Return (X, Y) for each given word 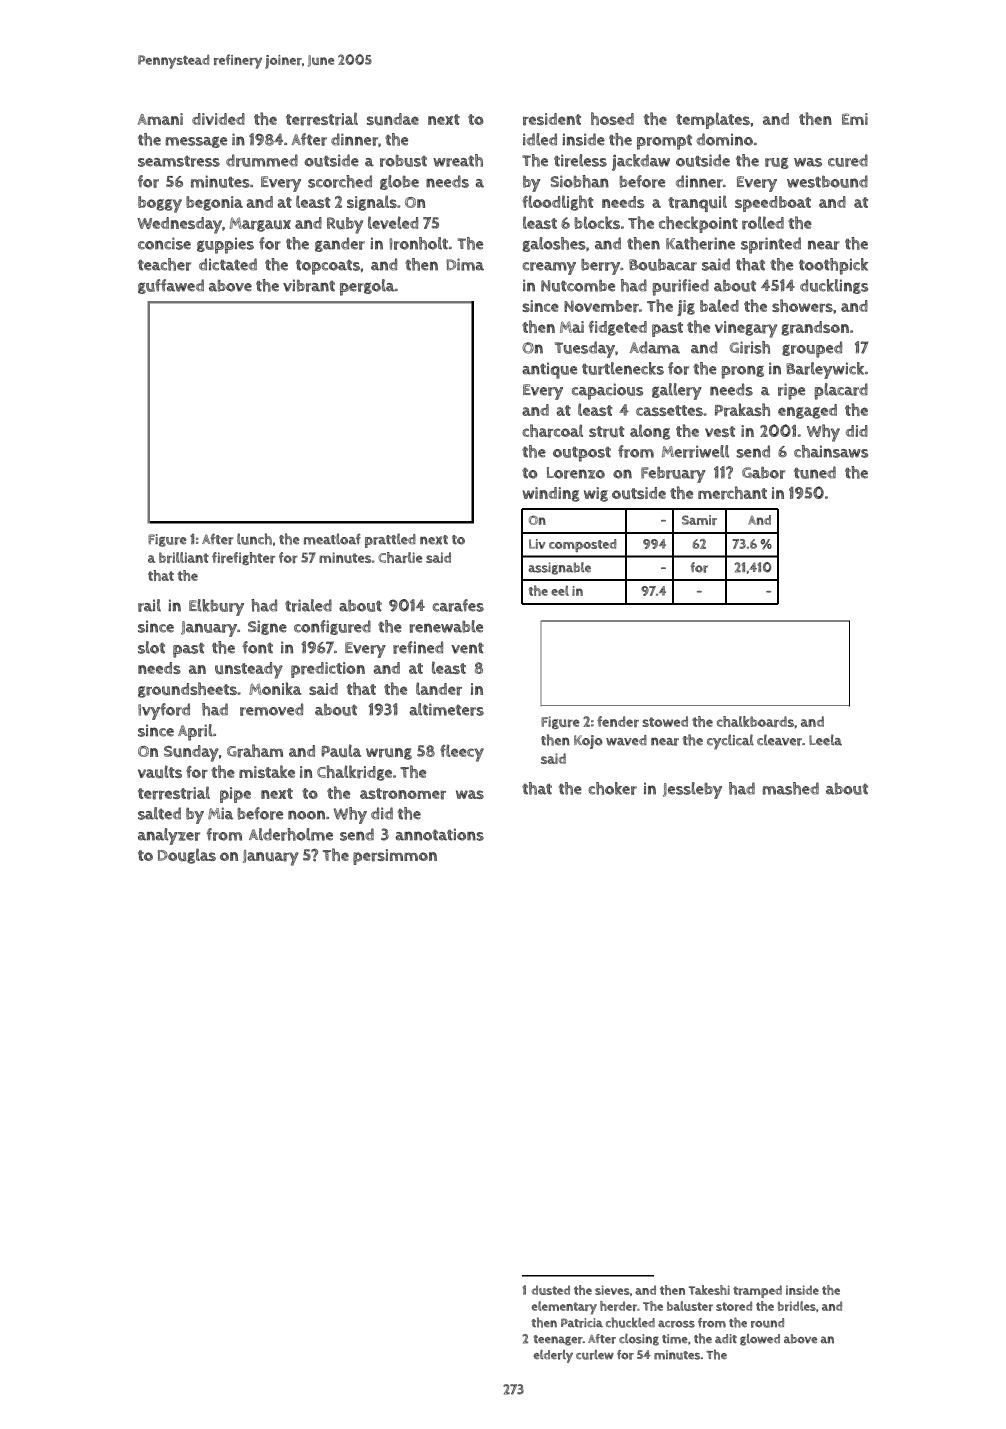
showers (802, 306)
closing (639, 1340)
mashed (791, 788)
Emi (855, 119)
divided (218, 119)
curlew (595, 1355)
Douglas (187, 856)
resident (552, 119)
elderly (553, 1356)
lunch (254, 539)
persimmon (395, 857)
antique (549, 370)
